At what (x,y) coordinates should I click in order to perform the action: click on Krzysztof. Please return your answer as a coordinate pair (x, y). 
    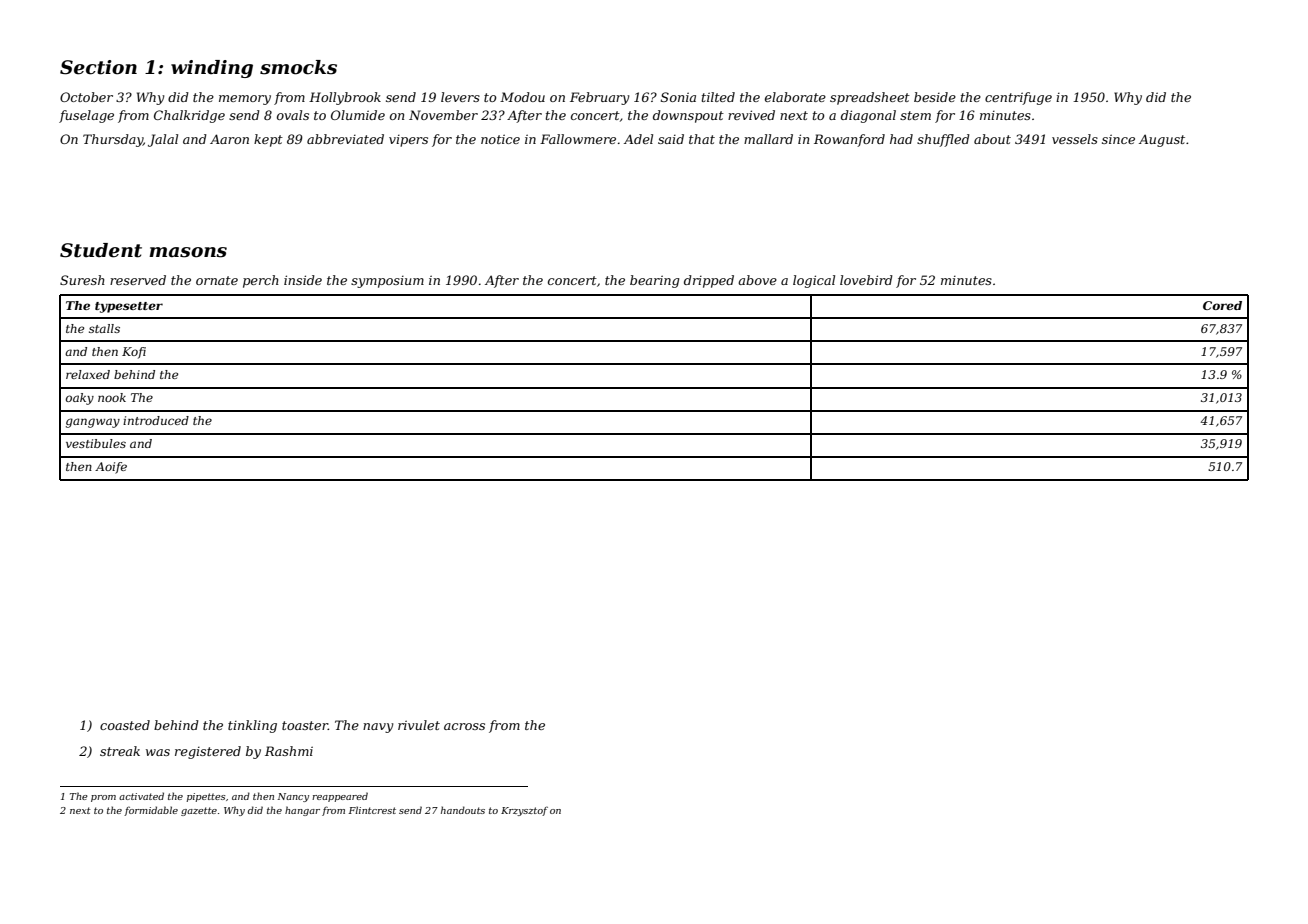
    Looking at the image, I should click on (524, 811).
